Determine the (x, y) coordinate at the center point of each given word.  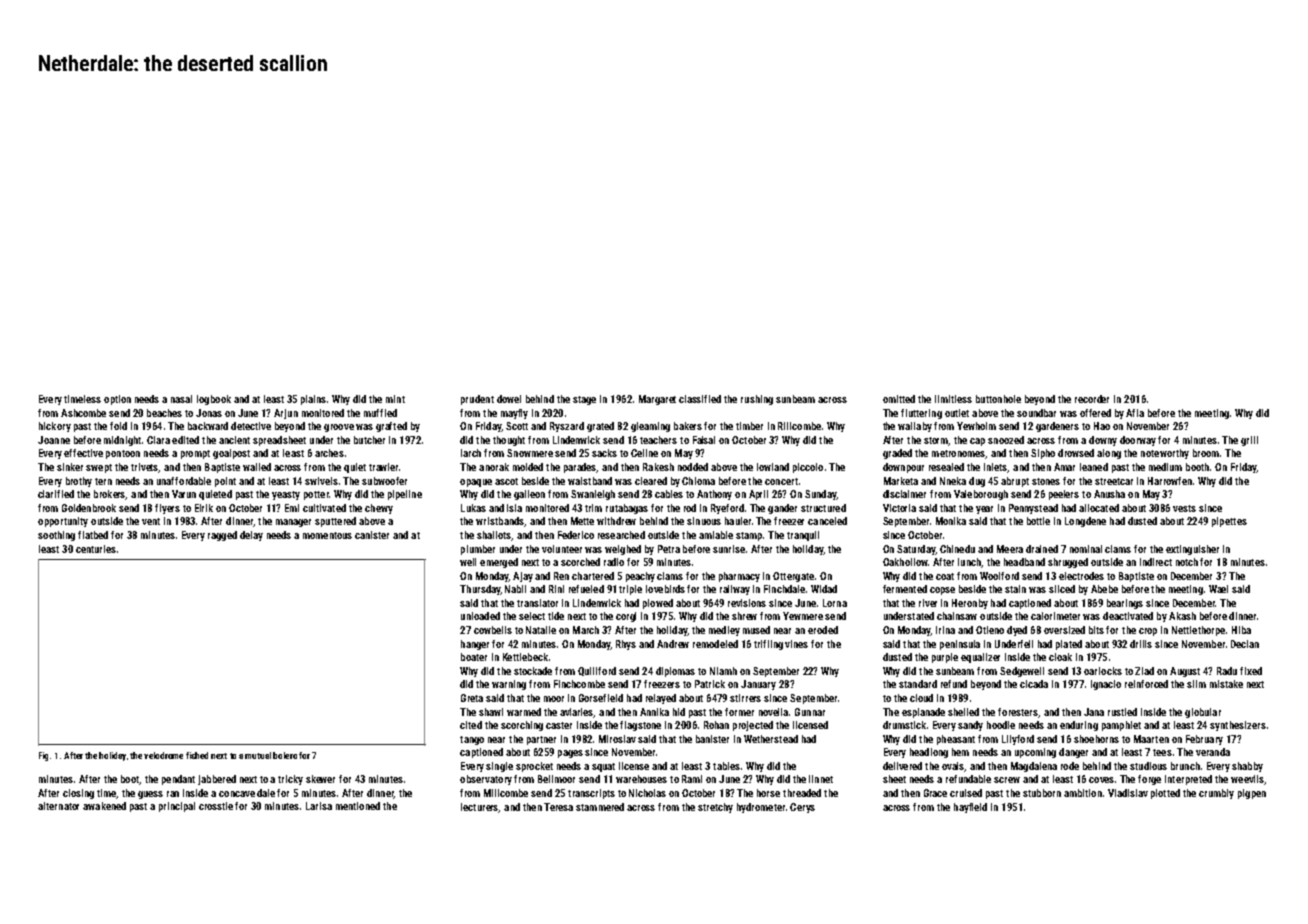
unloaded (480, 616)
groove (339, 428)
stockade (533, 671)
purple (945, 658)
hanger (475, 645)
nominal (1086, 549)
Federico (576, 535)
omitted (899, 399)
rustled (1122, 712)
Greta (472, 698)
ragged (222, 536)
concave (237, 794)
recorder (1092, 399)
